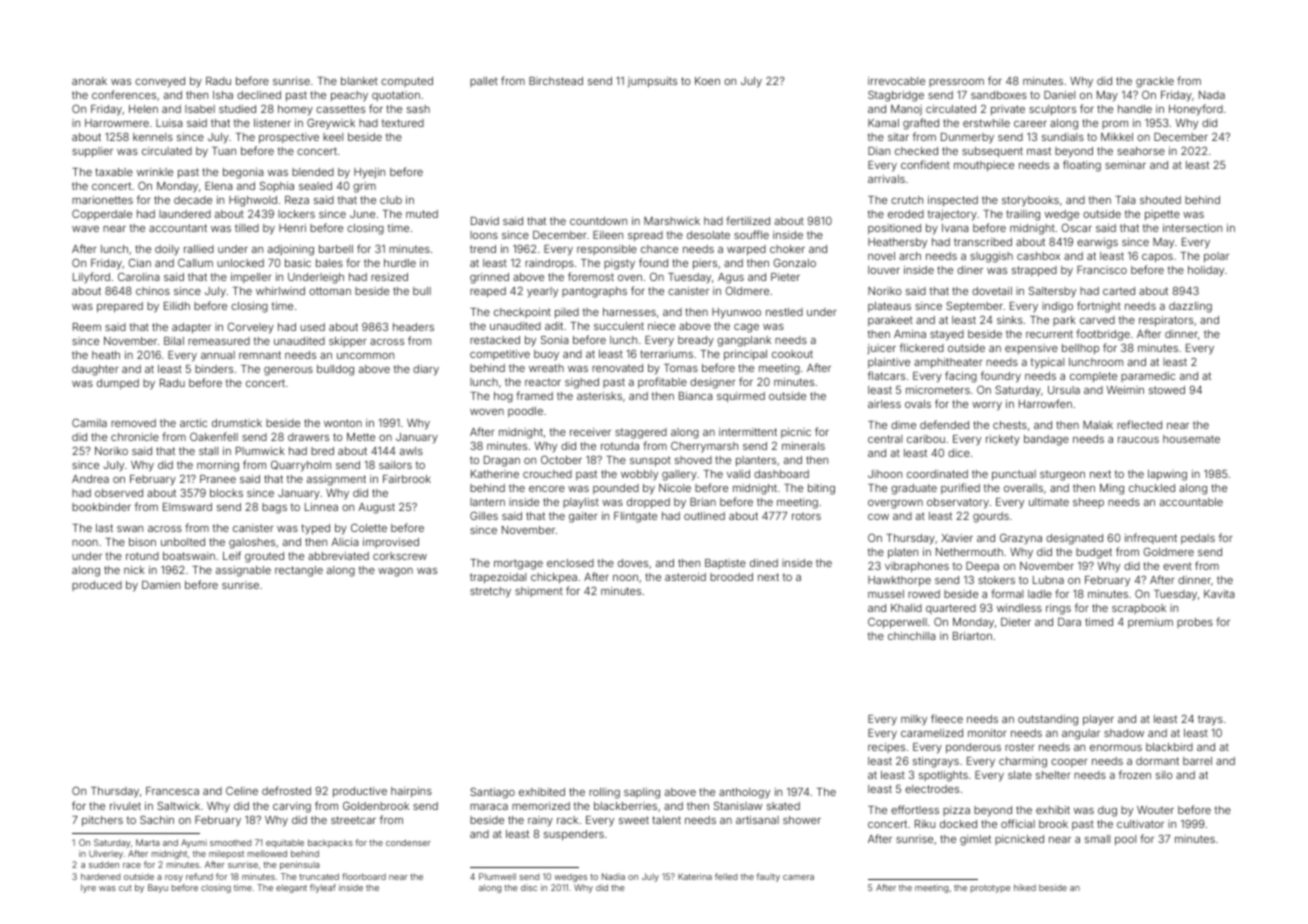 The width and height of the page is (1308, 924). What do you see at coordinates (117, 123) in the page?
I see `Harrowmere` at bounding box center [117, 123].
